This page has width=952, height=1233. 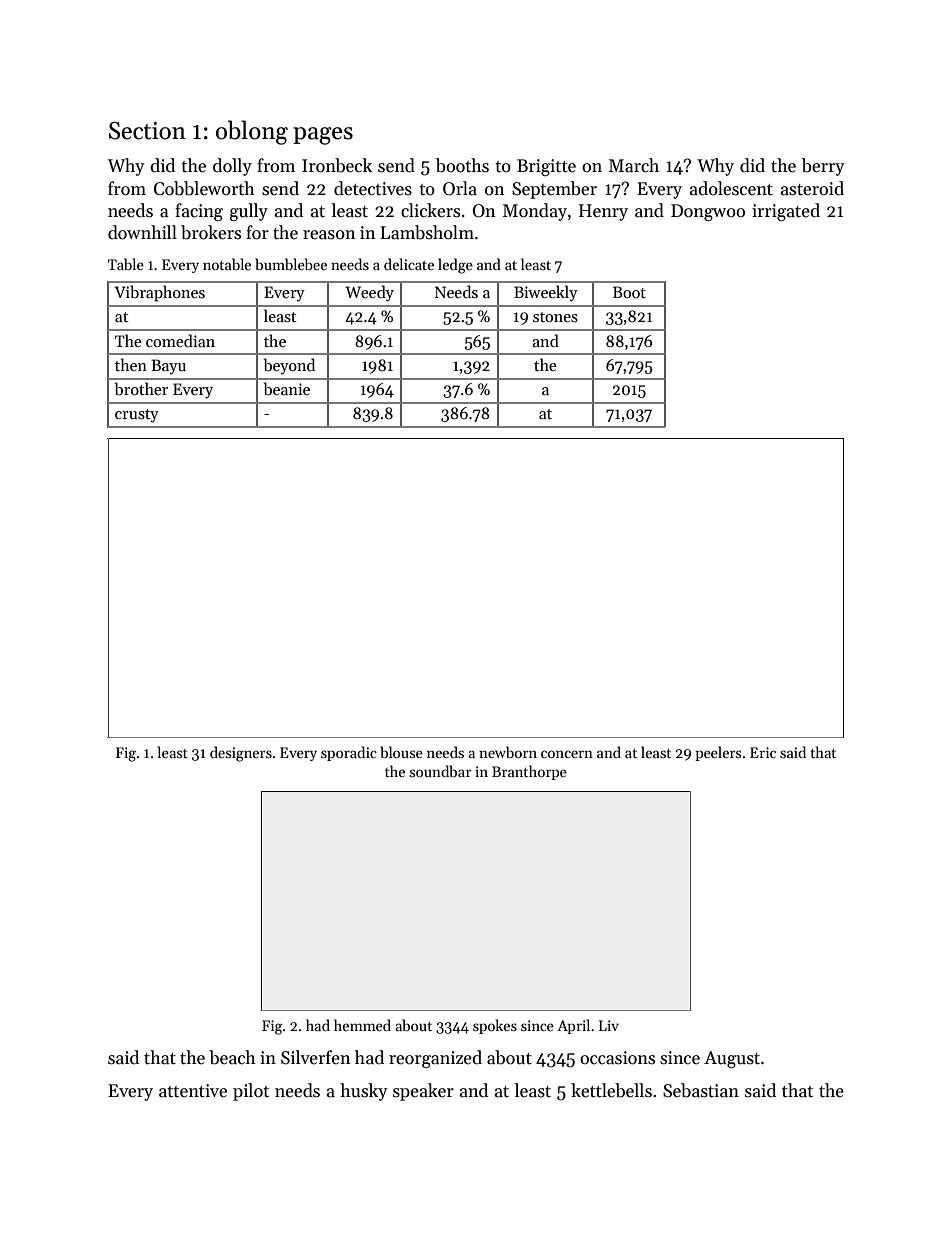 What do you see at coordinates (241, 754) in the page?
I see `designers` at bounding box center [241, 754].
